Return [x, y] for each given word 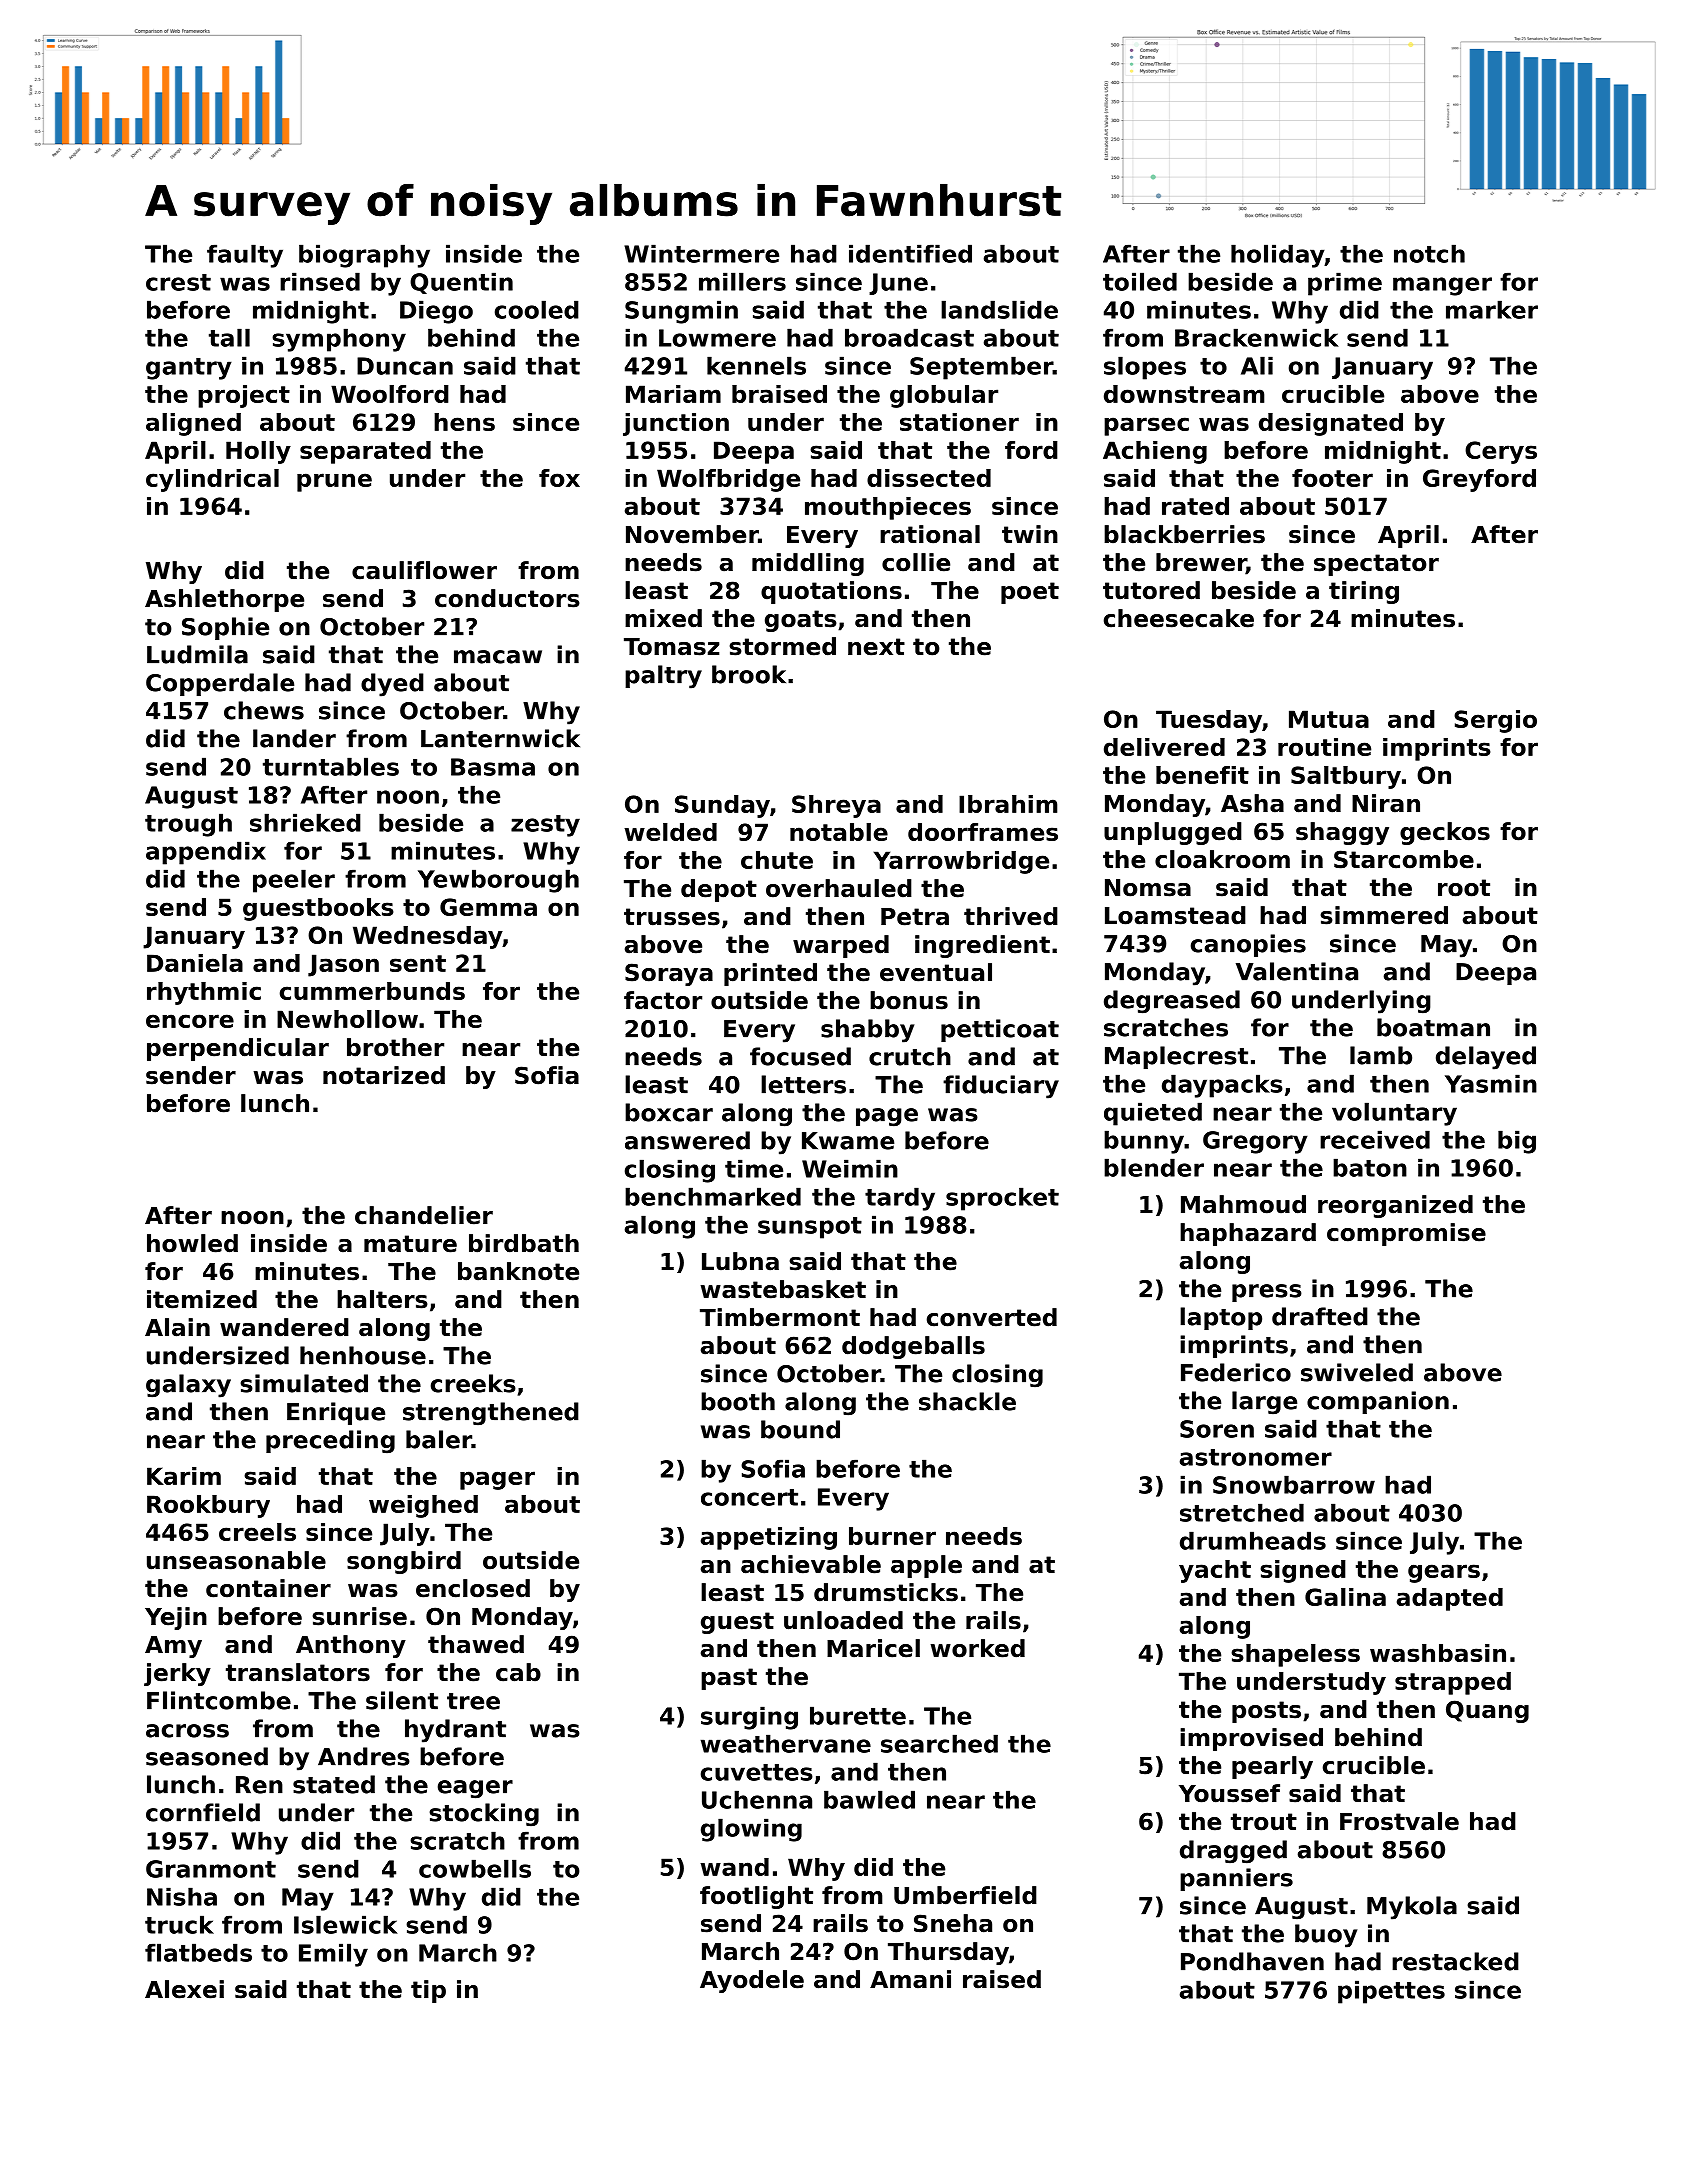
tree [473, 1701]
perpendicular [238, 1049]
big [1517, 1142]
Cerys [1501, 452]
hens [464, 422]
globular [944, 396]
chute [777, 860]
